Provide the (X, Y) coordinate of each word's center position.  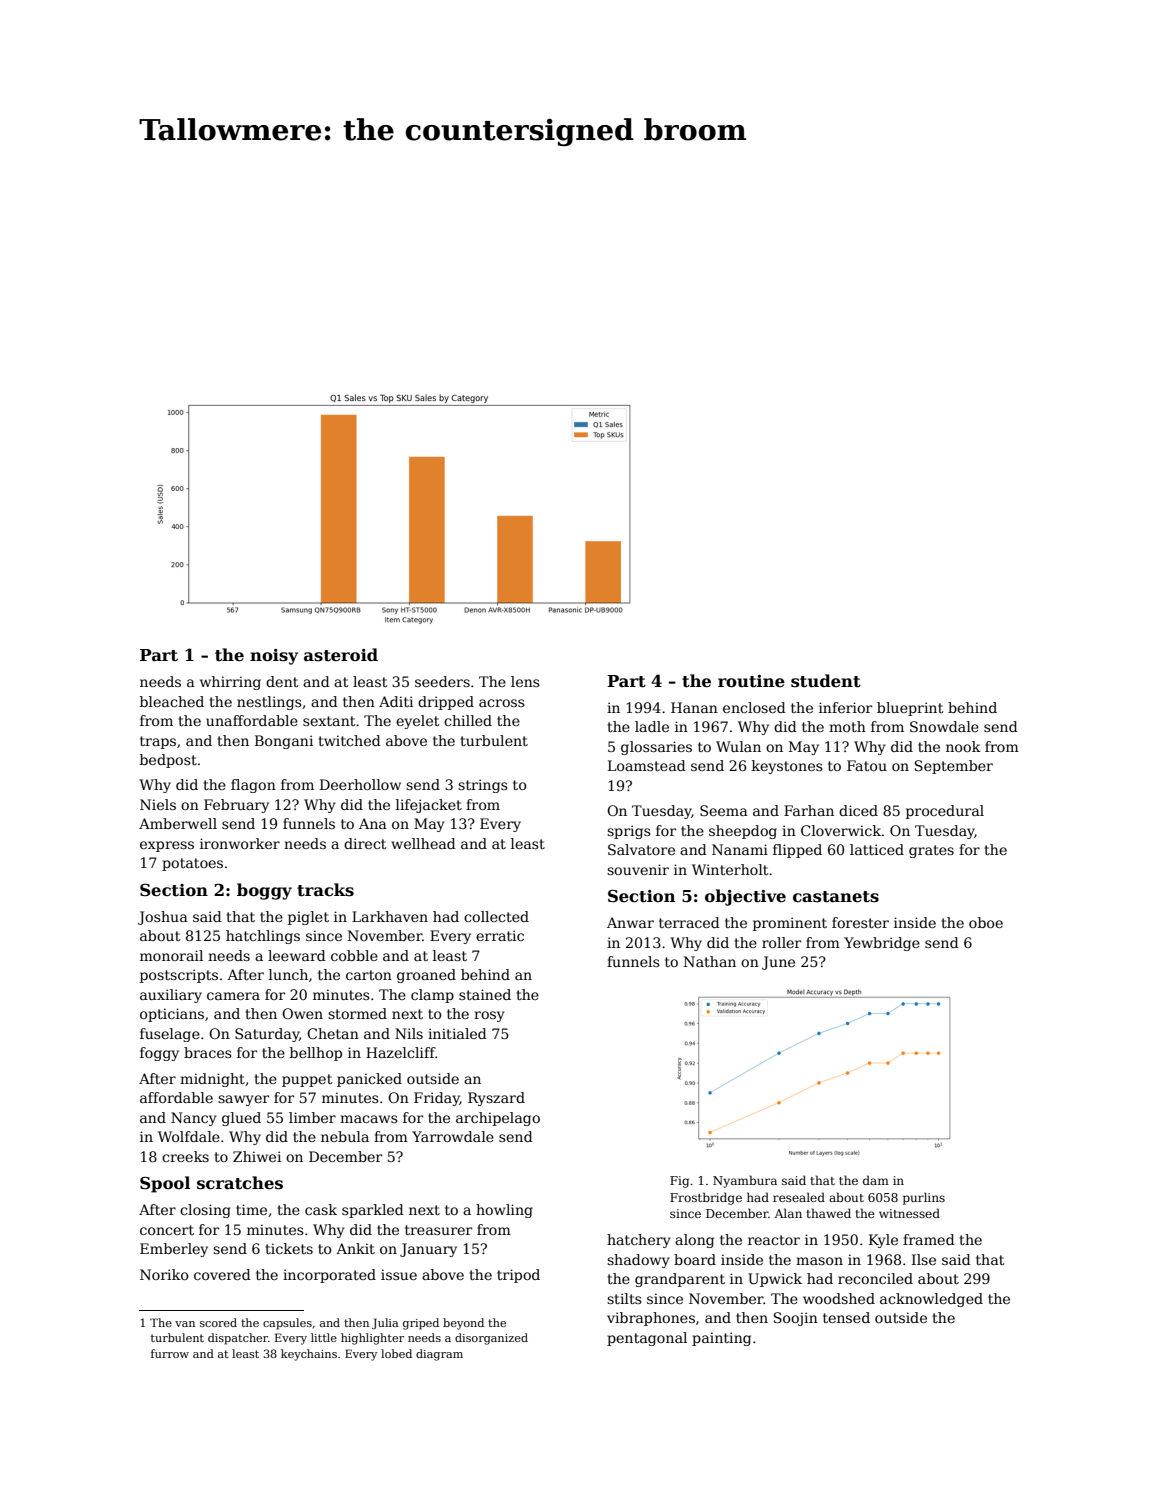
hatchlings (263, 937)
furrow (170, 1353)
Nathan (709, 961)
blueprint (910, 709)
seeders (442, 681)
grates (931, 851)
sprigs (629, 832)
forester (860, 922)
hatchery (639, 1241)
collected (496, 916)
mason (819, 1261)
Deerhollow (360, 784)
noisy (274, 657)
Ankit (355, 1248)
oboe (986, 922)
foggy (159, 1054)
